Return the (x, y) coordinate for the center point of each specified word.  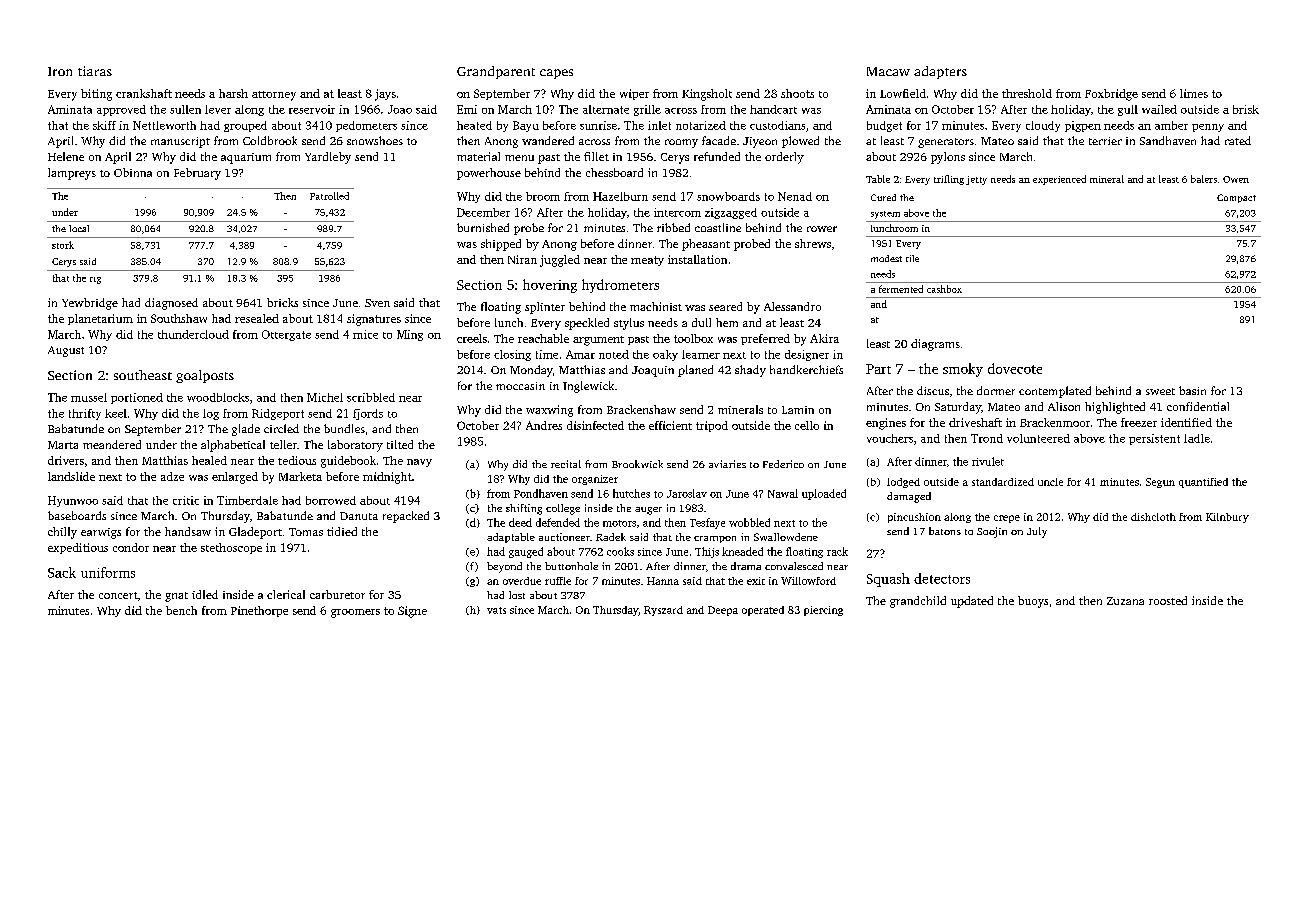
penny (1208, 128)
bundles (344, 428)
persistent (1154, 439)
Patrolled (329, 196)
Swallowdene (786, 537)
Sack (62, 572)
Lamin (798, 410)
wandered (548, 140)
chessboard (614, 172)
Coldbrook (270, 140)
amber (1171, 125)
